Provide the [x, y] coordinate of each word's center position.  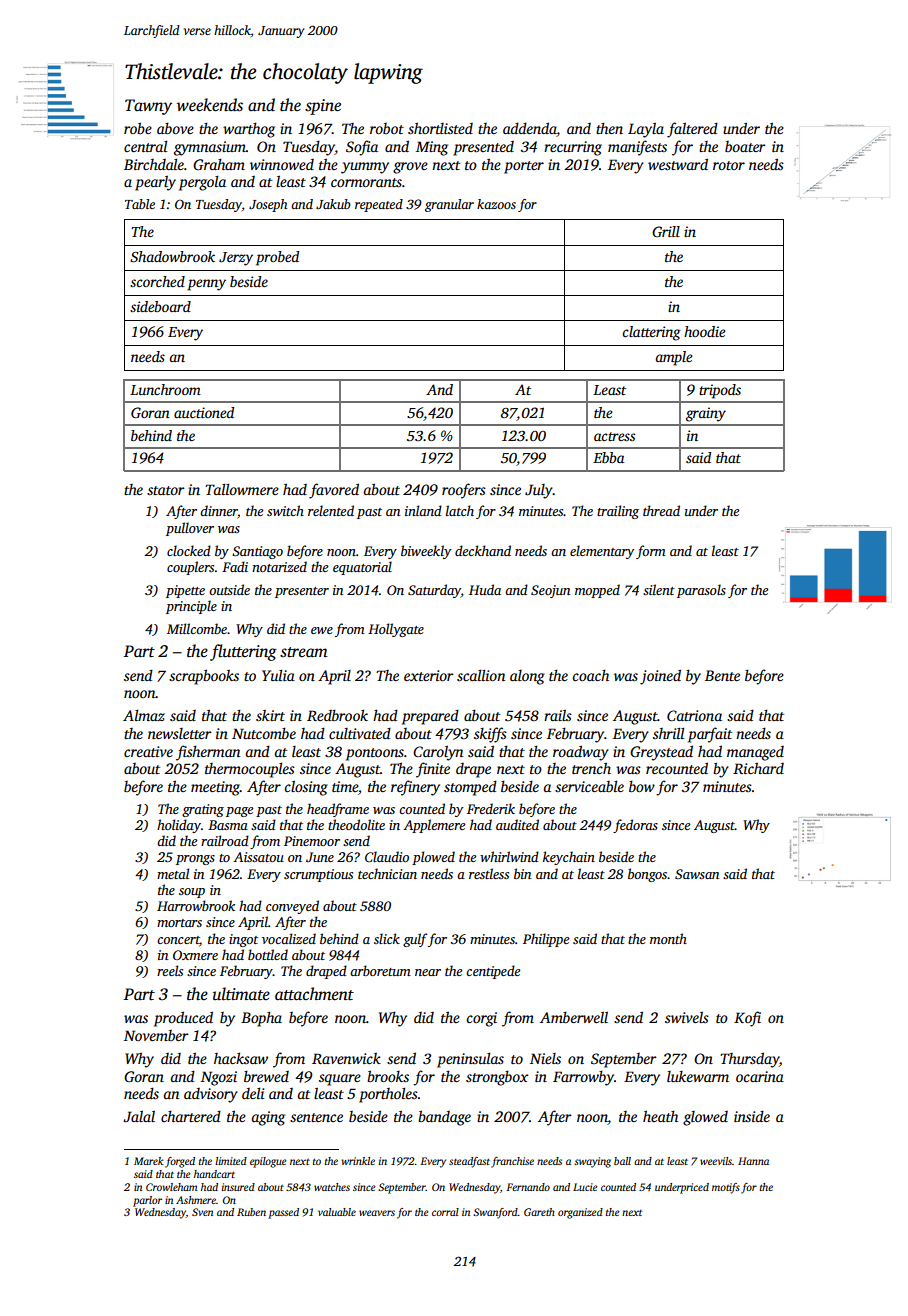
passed [283, 1213]
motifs [726, 1188]
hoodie [704, 331]
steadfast [469, 1162]
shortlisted [440, 128]
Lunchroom [165, 389]
